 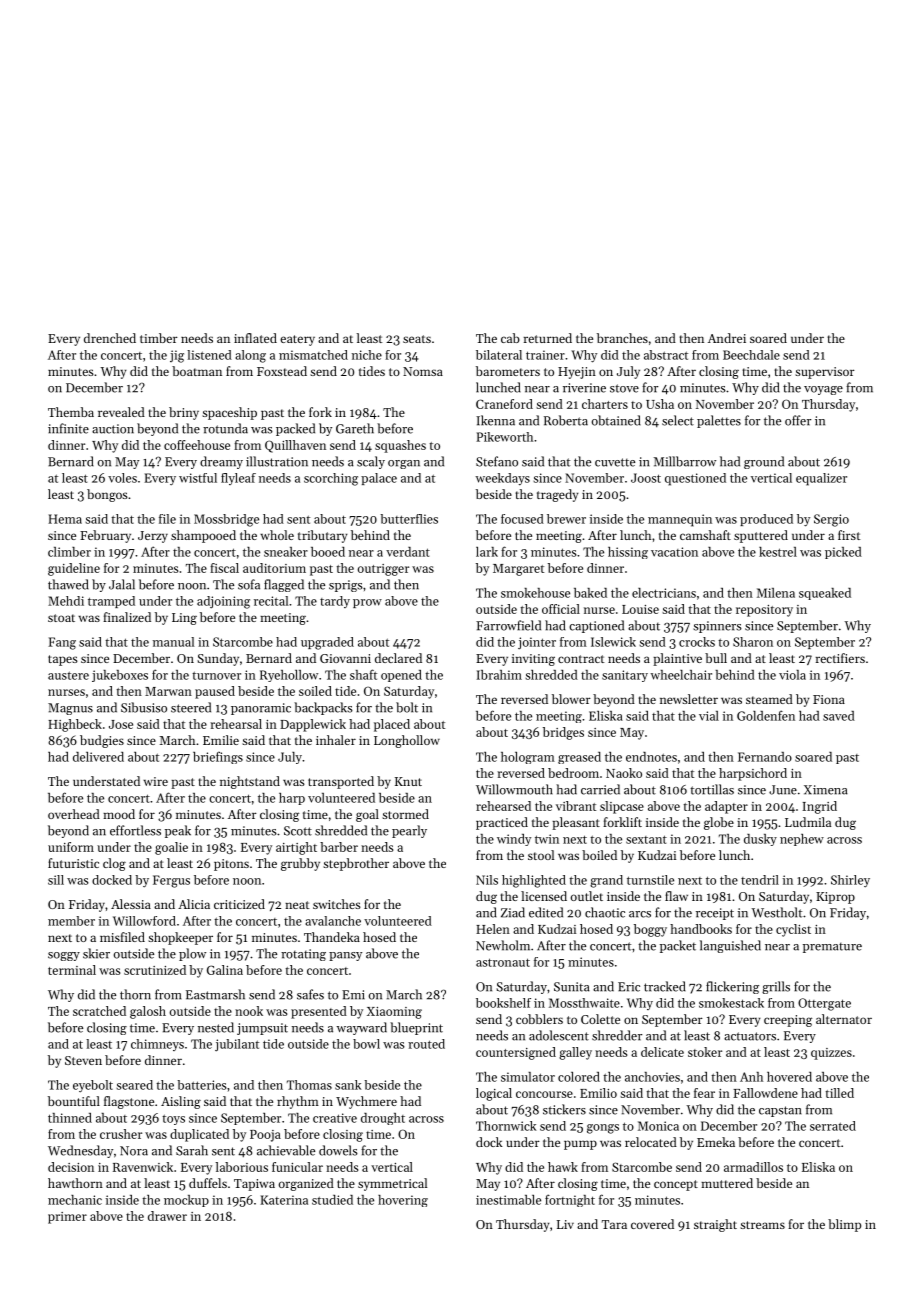 What do you see at coordinates (561, 609) in the screenshot?
I see `official` at bounding box center [561, 609].
